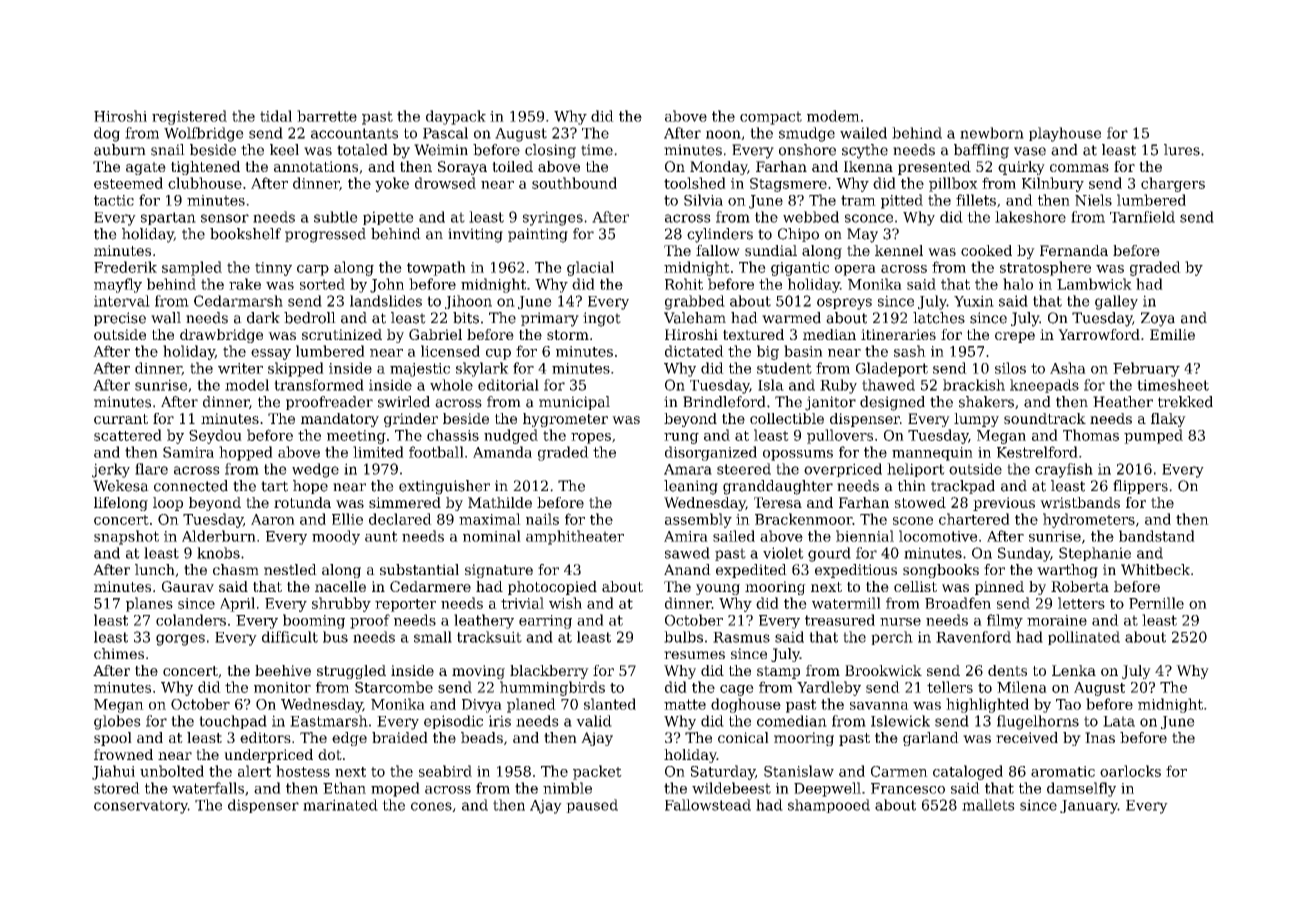 The width and height of the document is (1308, 924). Describe the element at coordinates (771, 118) in the document. I see `compact` at that location.
